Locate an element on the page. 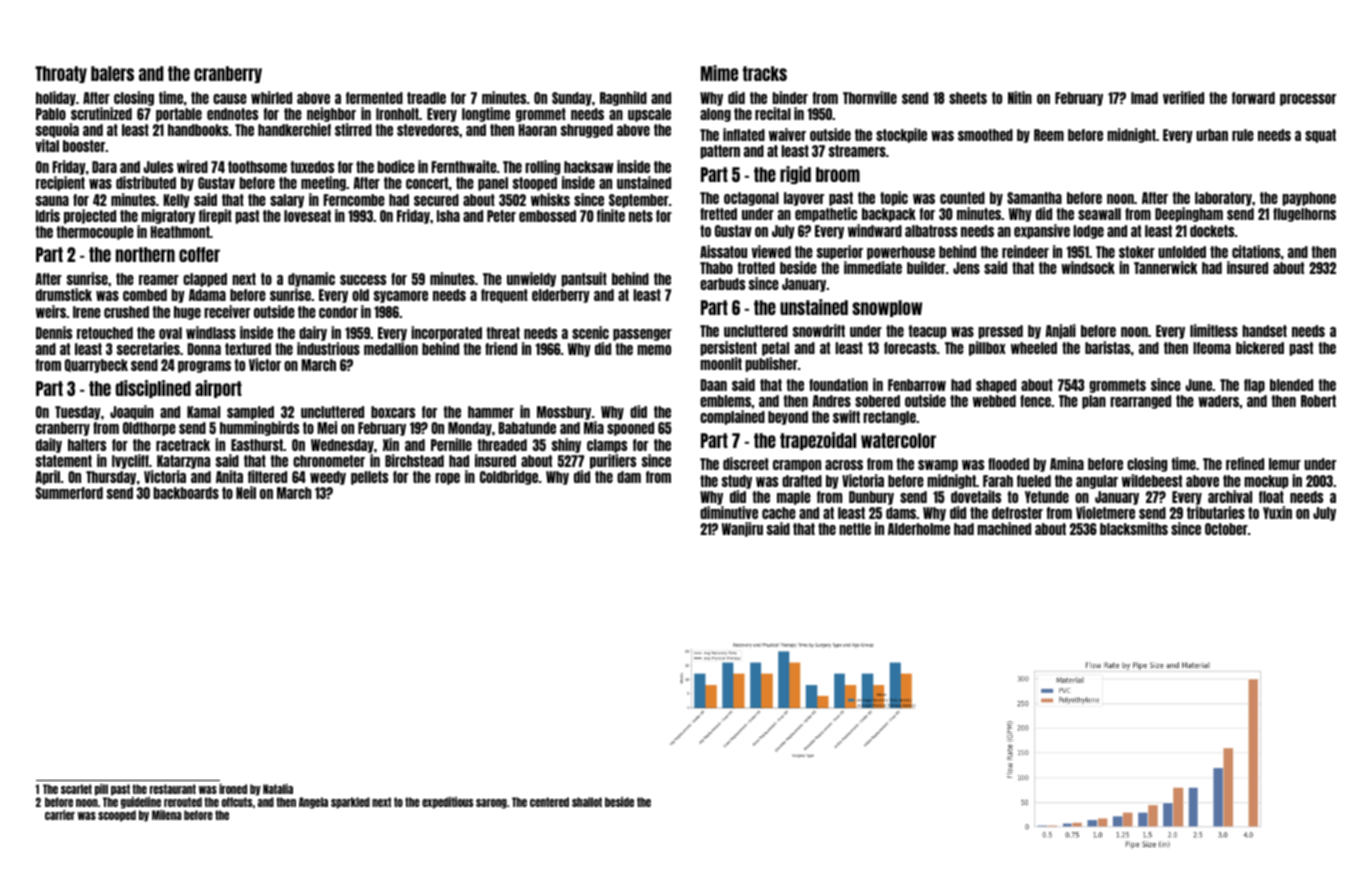 The image size is (1372, 887). scooped is located at coordinates (117, 816).
